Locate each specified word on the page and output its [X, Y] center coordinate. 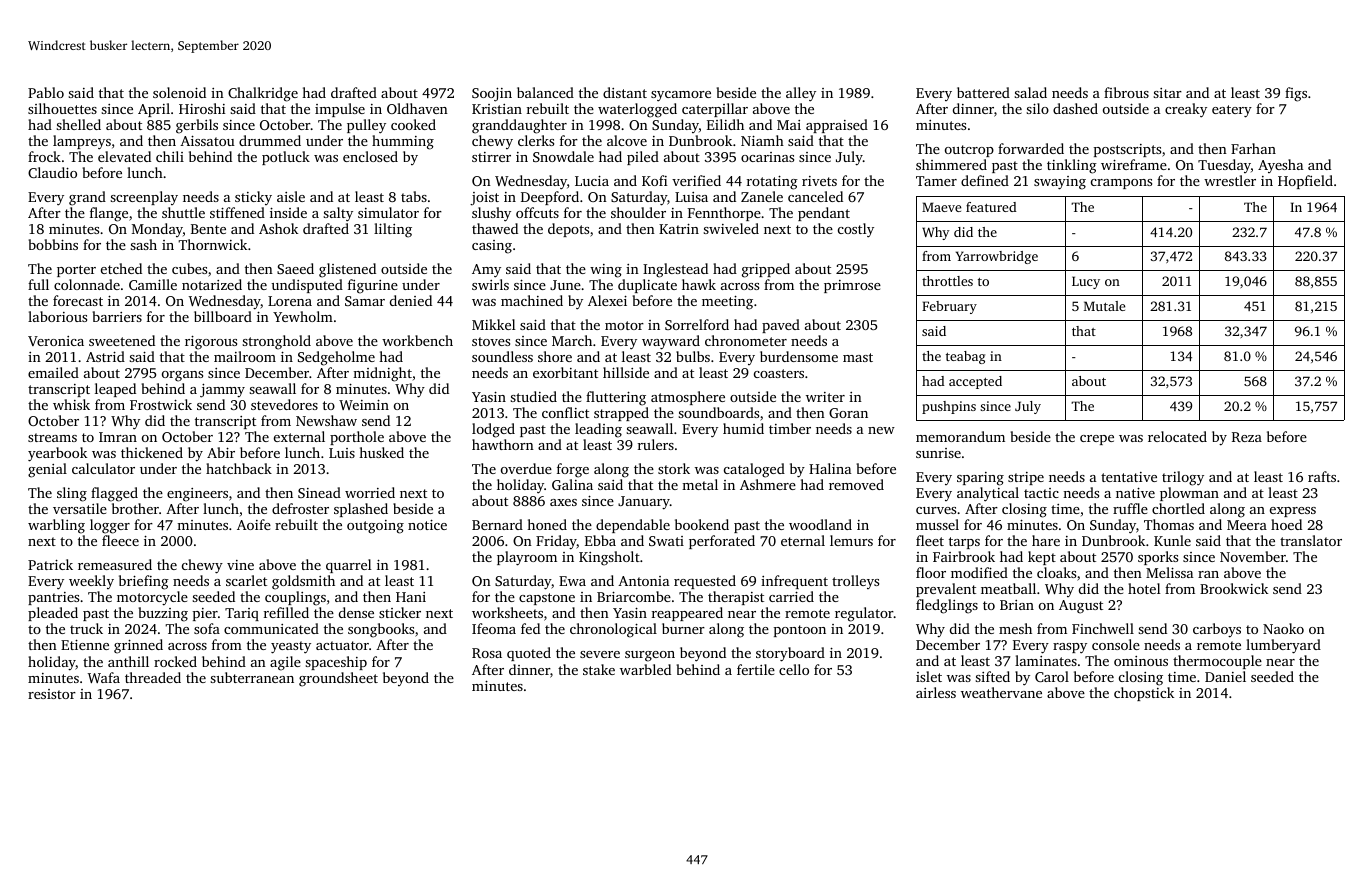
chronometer [746, 340]
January [644, 503]
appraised [837, 126]
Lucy [1086, 282]
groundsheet [338, 679]
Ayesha [1280, 166]
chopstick [1144, 694]
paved [781, 326]
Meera [1247, 525]
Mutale [1104, 306]
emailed [53, 372]
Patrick [50, 564]
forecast [78, 300]
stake [599, 669]
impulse [340, 110]
